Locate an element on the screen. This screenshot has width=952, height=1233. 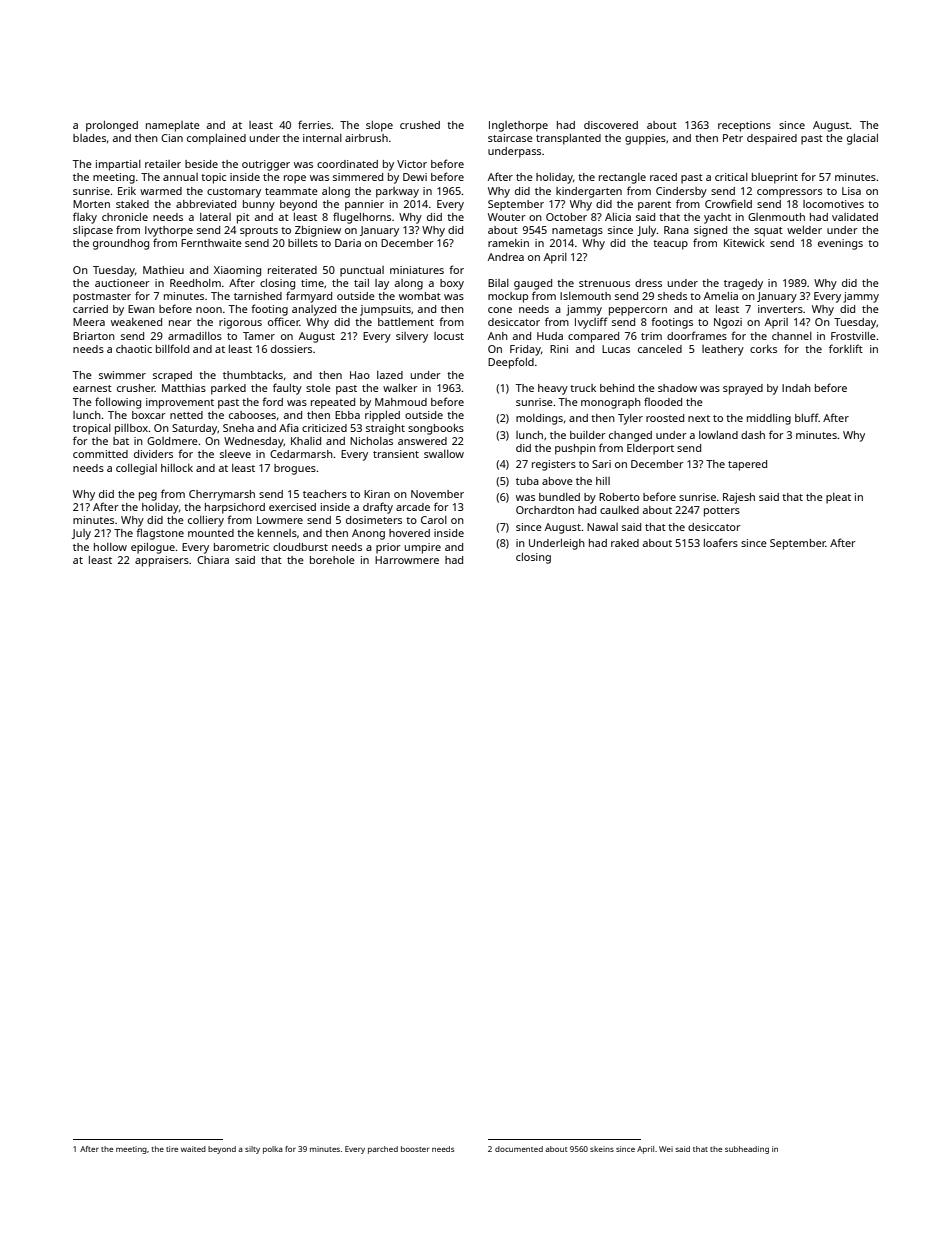
discovered is located at coordinates (611, 125).
